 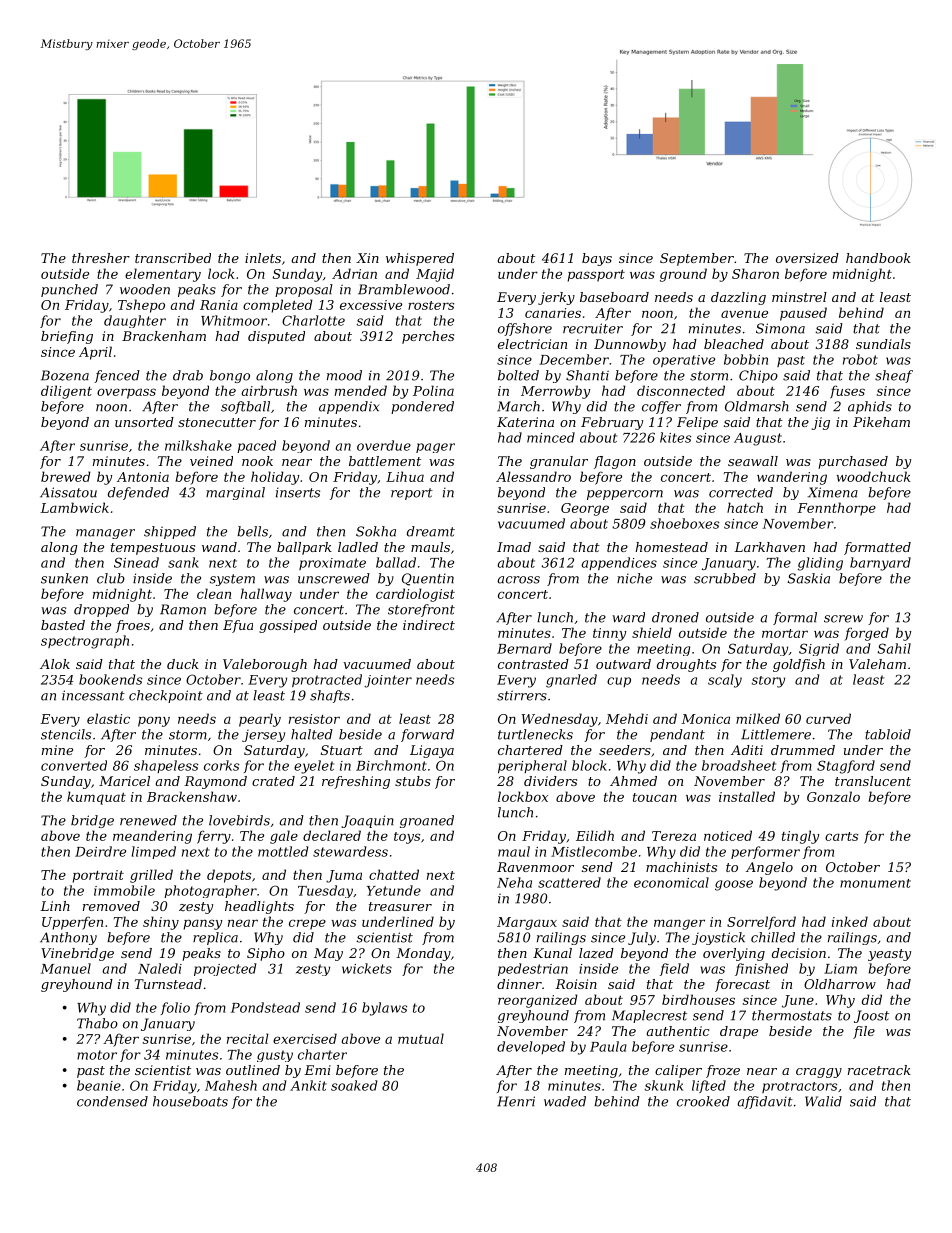 I want to click on forged, so click(x=867, y=634).
